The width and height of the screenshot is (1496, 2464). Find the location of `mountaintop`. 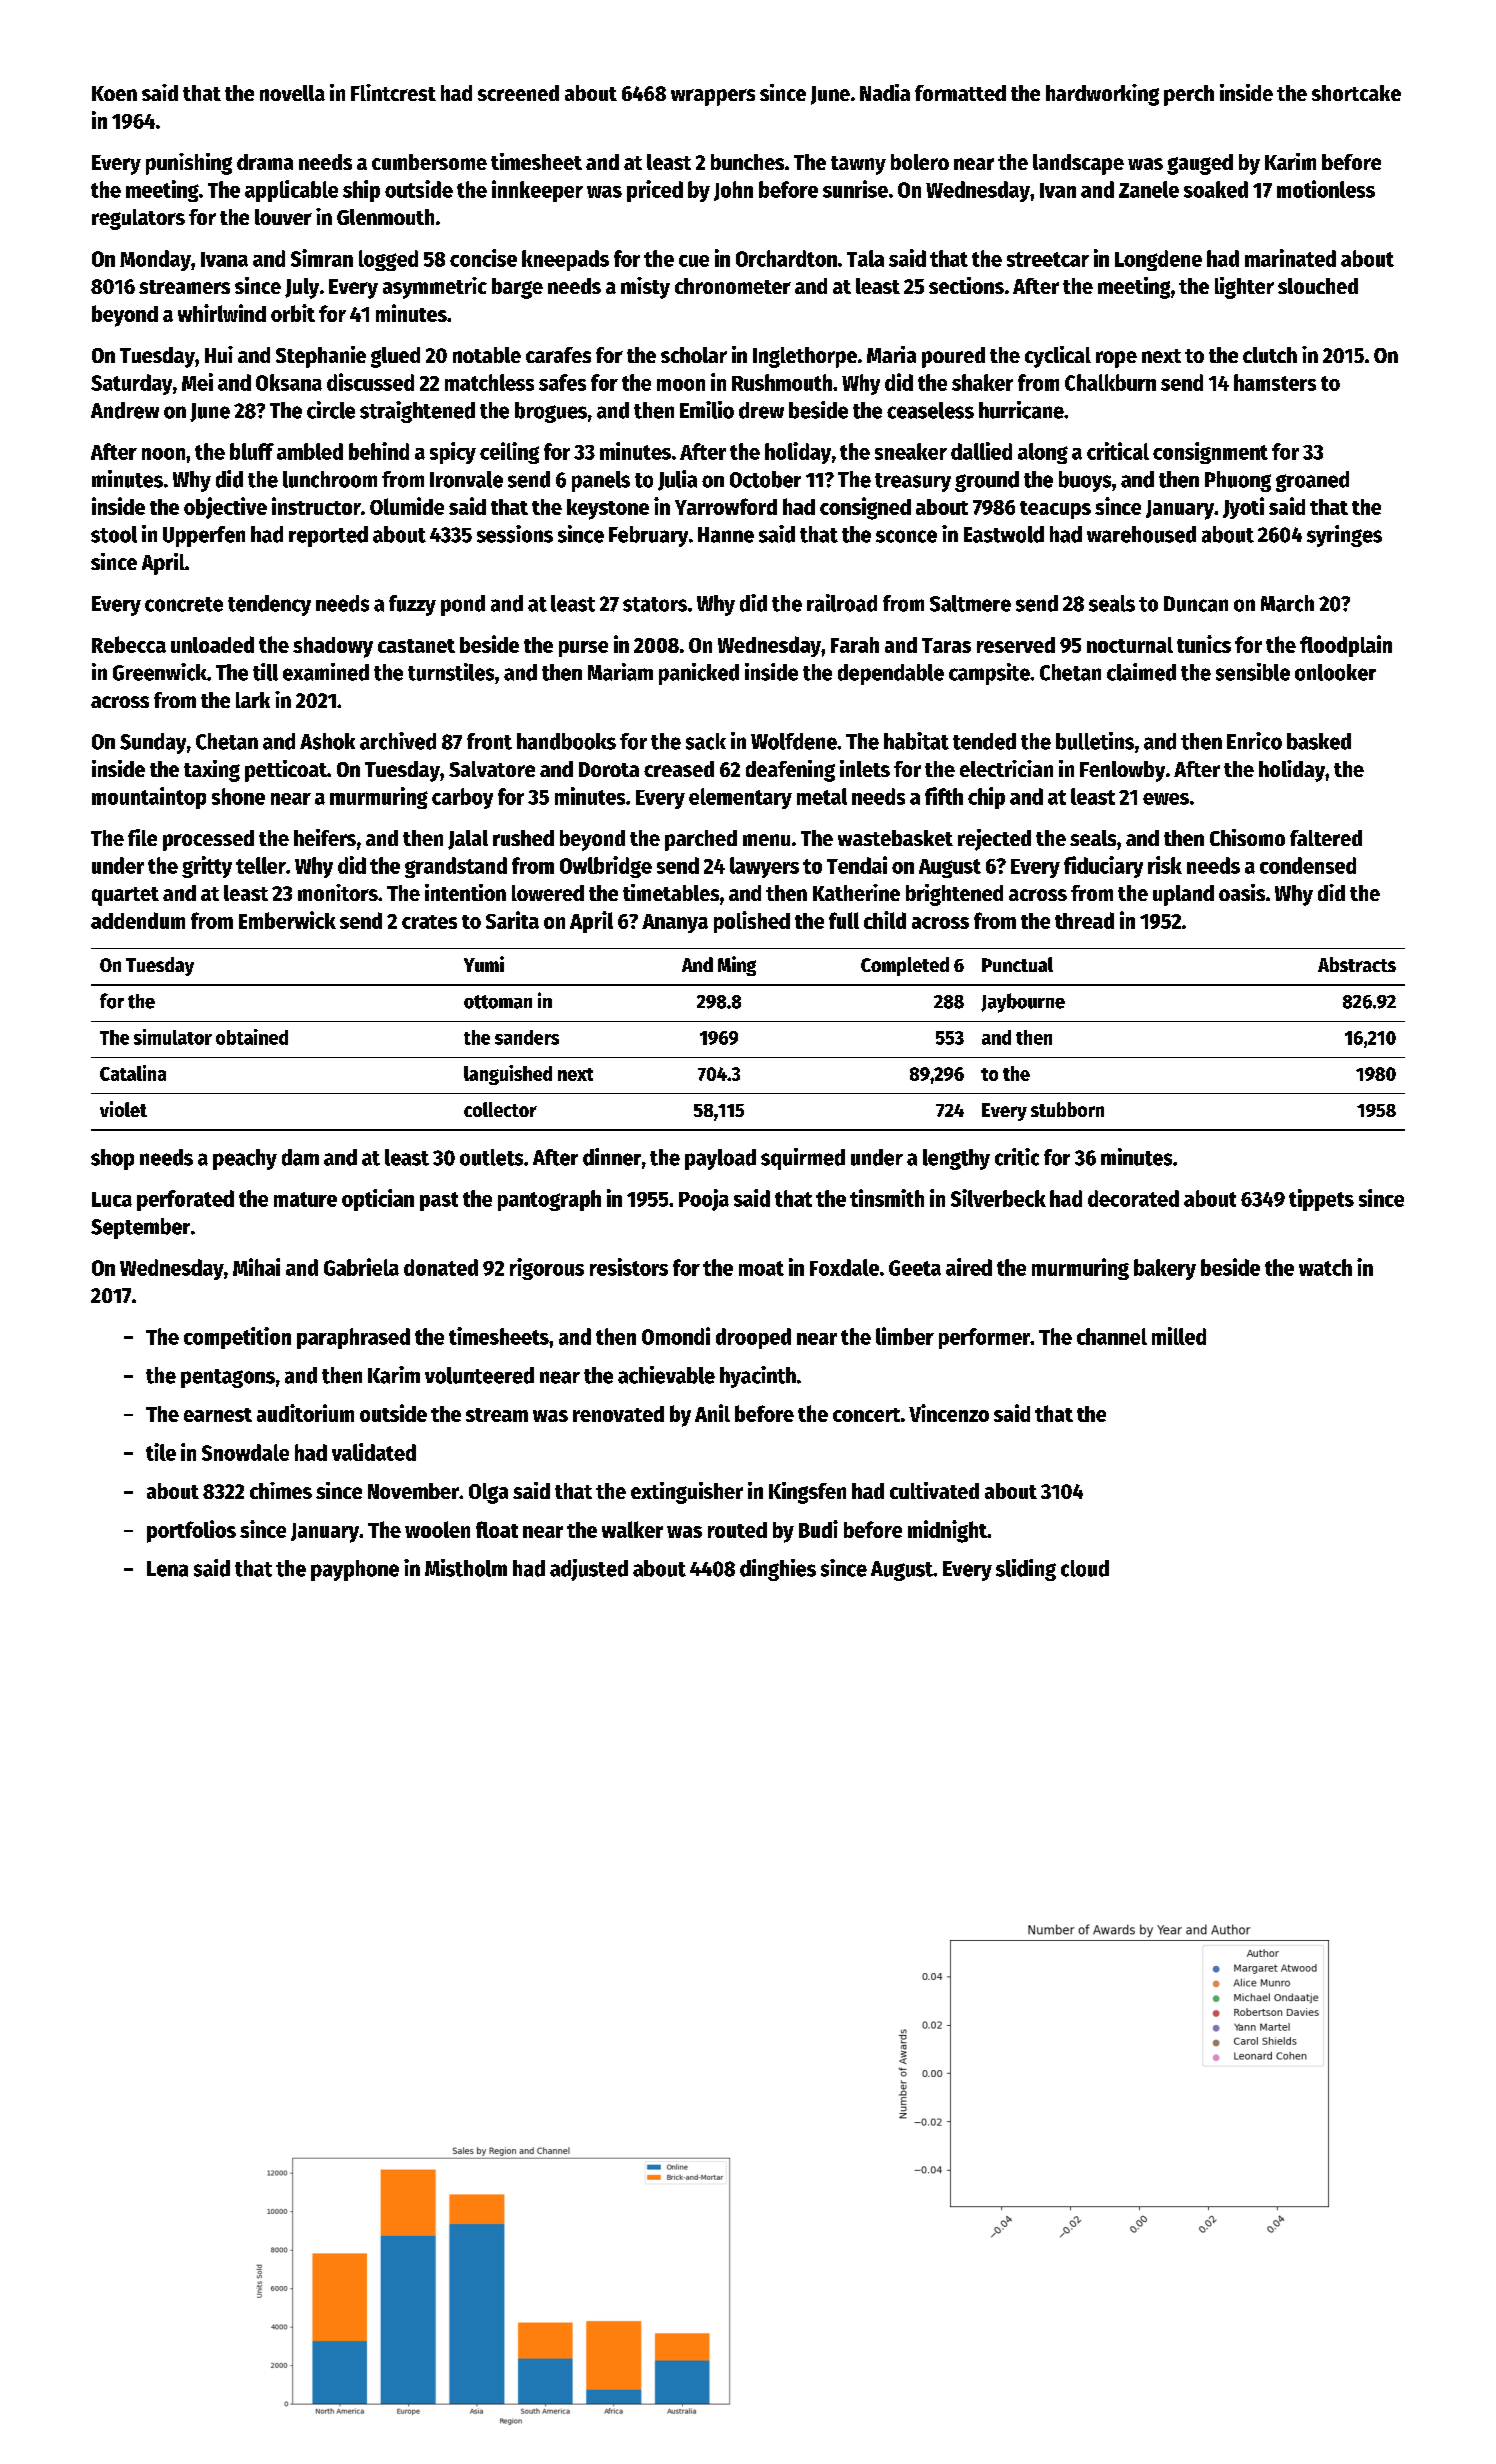

mountaintop is located at coordinates (149, 798).
